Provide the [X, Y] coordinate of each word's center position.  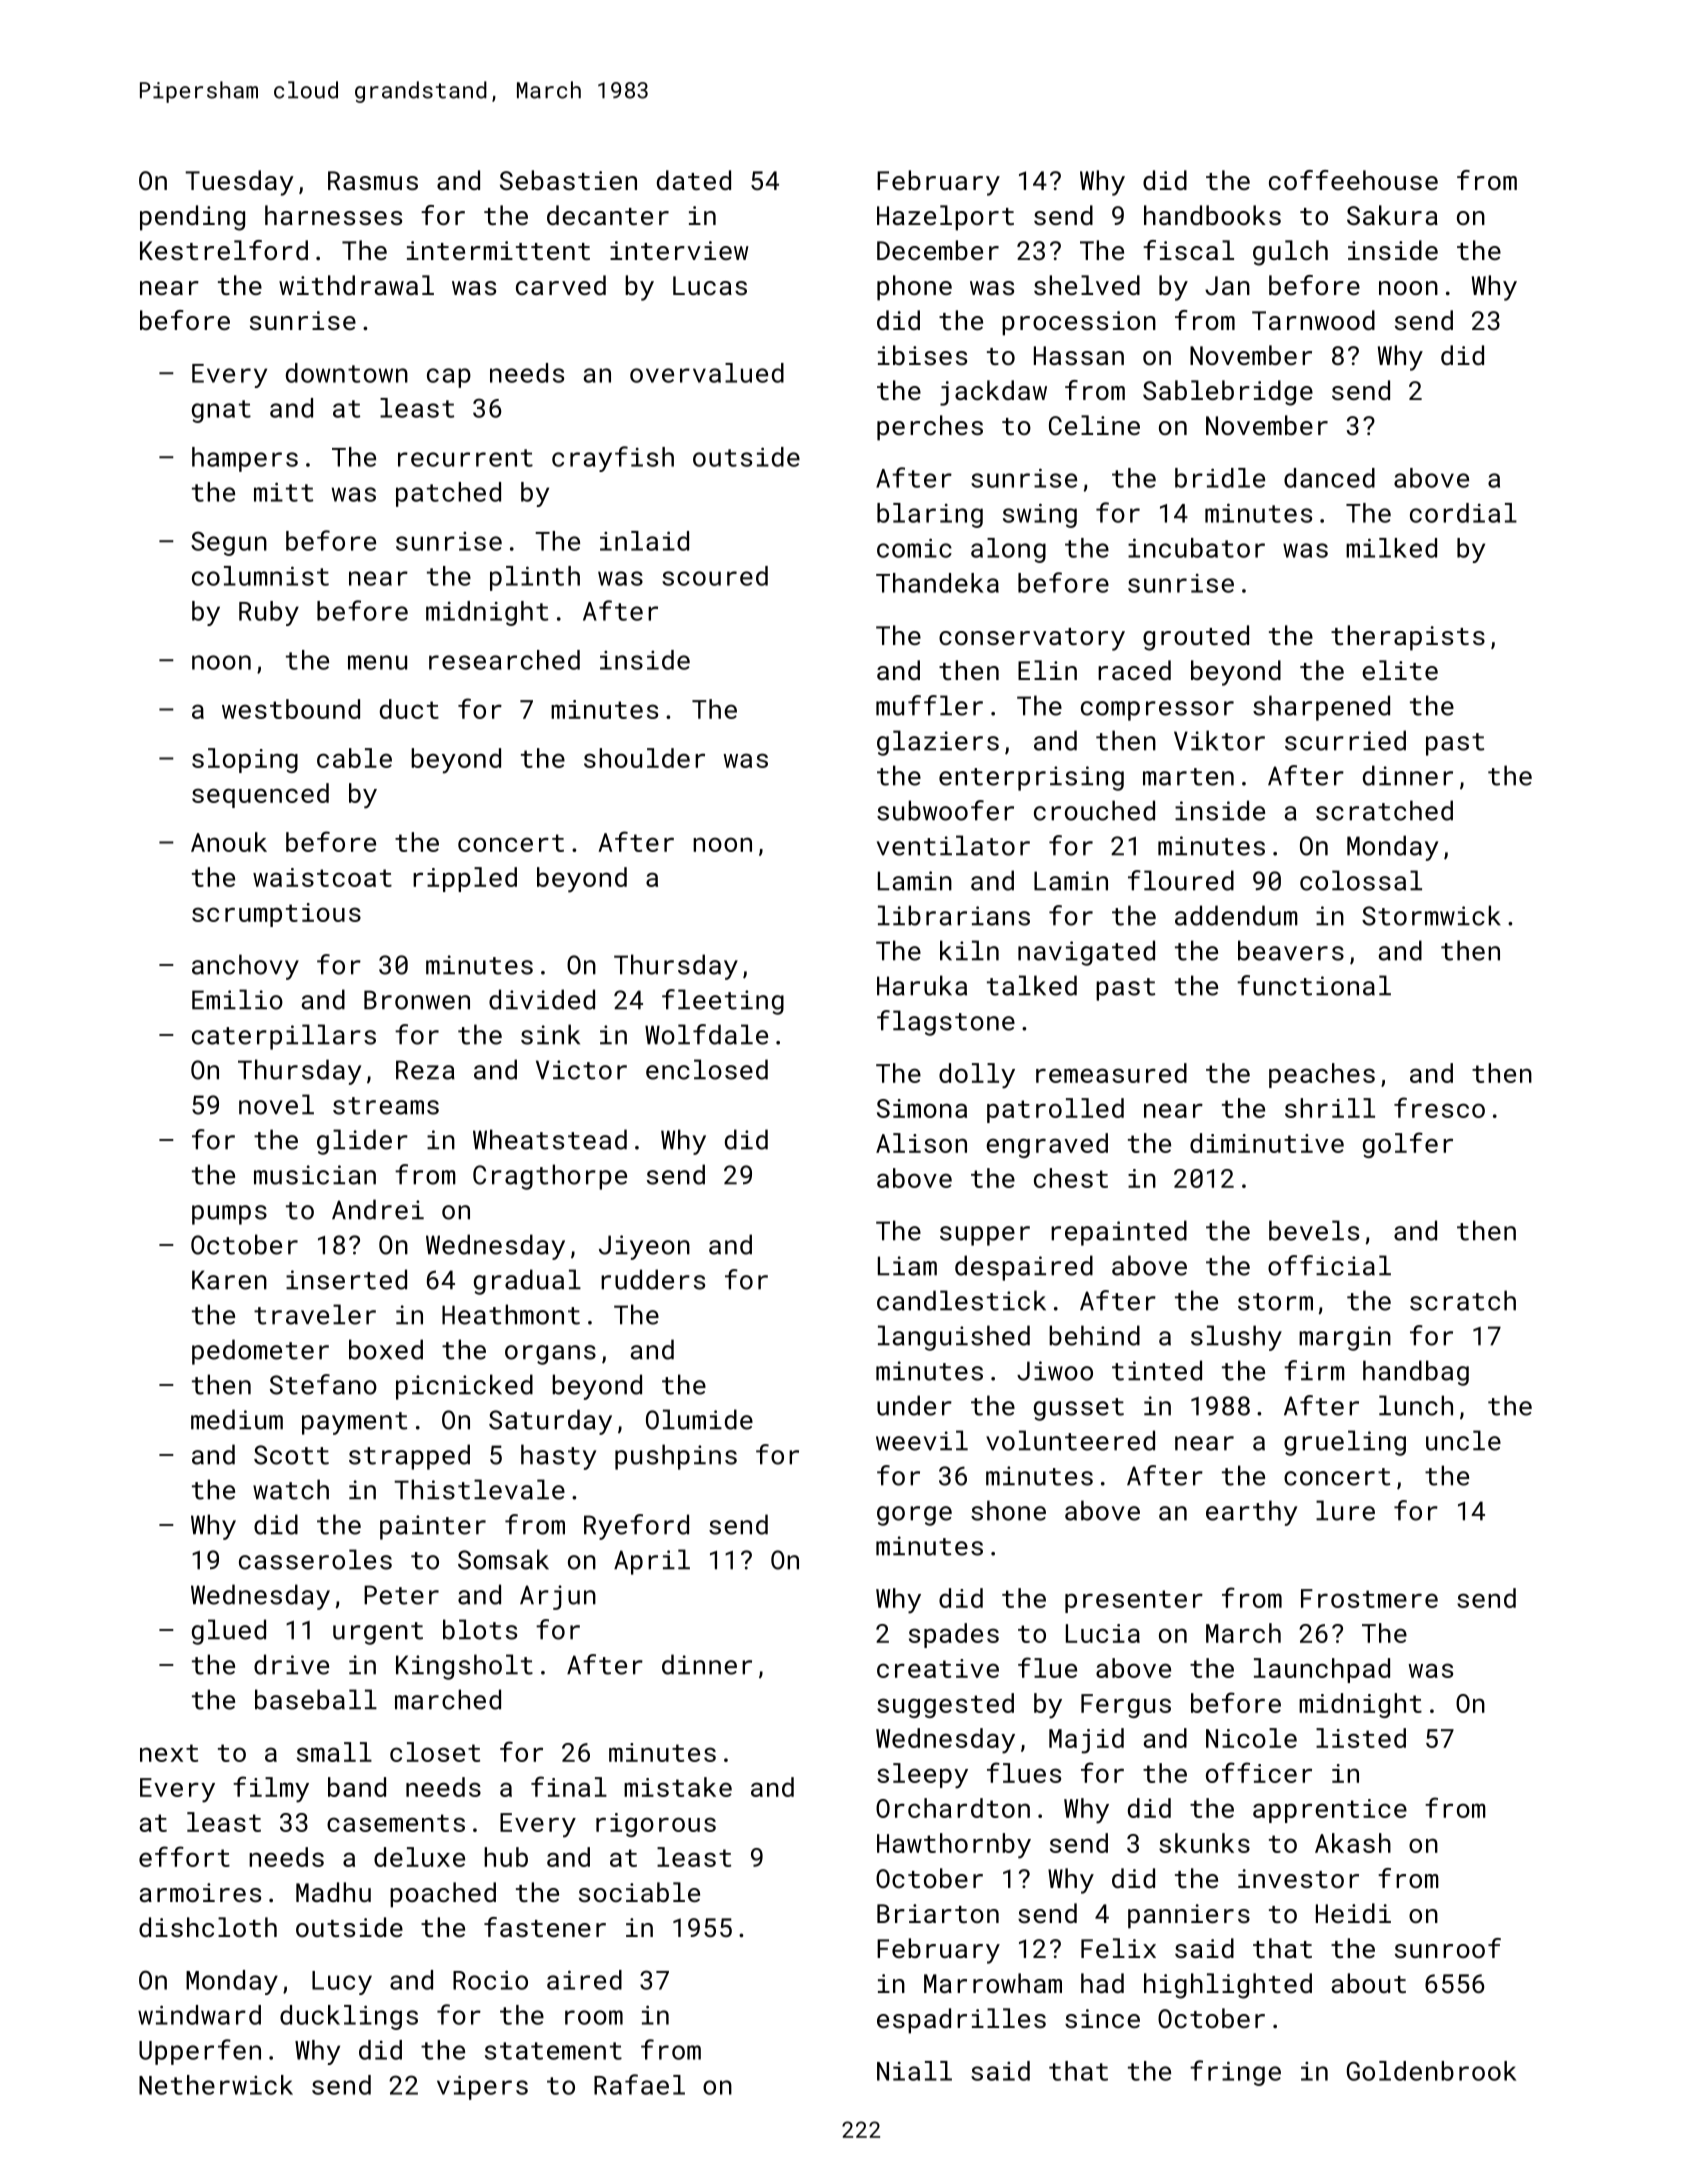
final [569, 1786]
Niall [914, 2071]
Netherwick [216, 2085]
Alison [921, 1143]
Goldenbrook [1431, 2071]
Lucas [710, 285]
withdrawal [356, 285]
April [652, 1562]
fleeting [723, 1002]
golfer [1408, 1145]
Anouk [229, 842]
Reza [425, 1070]
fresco [1439, 1107]
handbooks [1212, 215]
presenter [1134, 1601]
